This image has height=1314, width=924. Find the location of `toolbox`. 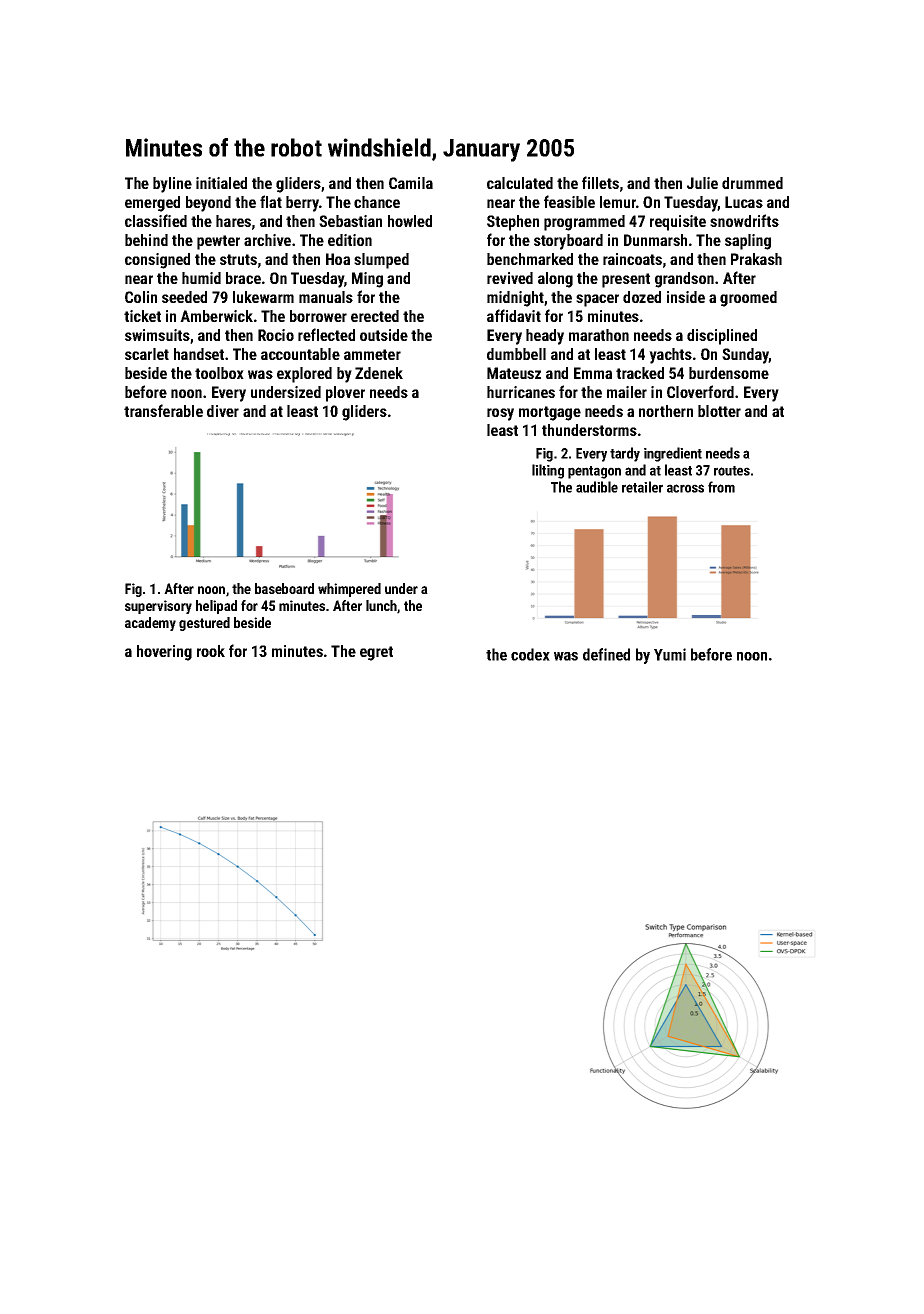

toolbox is located at coordinates (219, 373).
